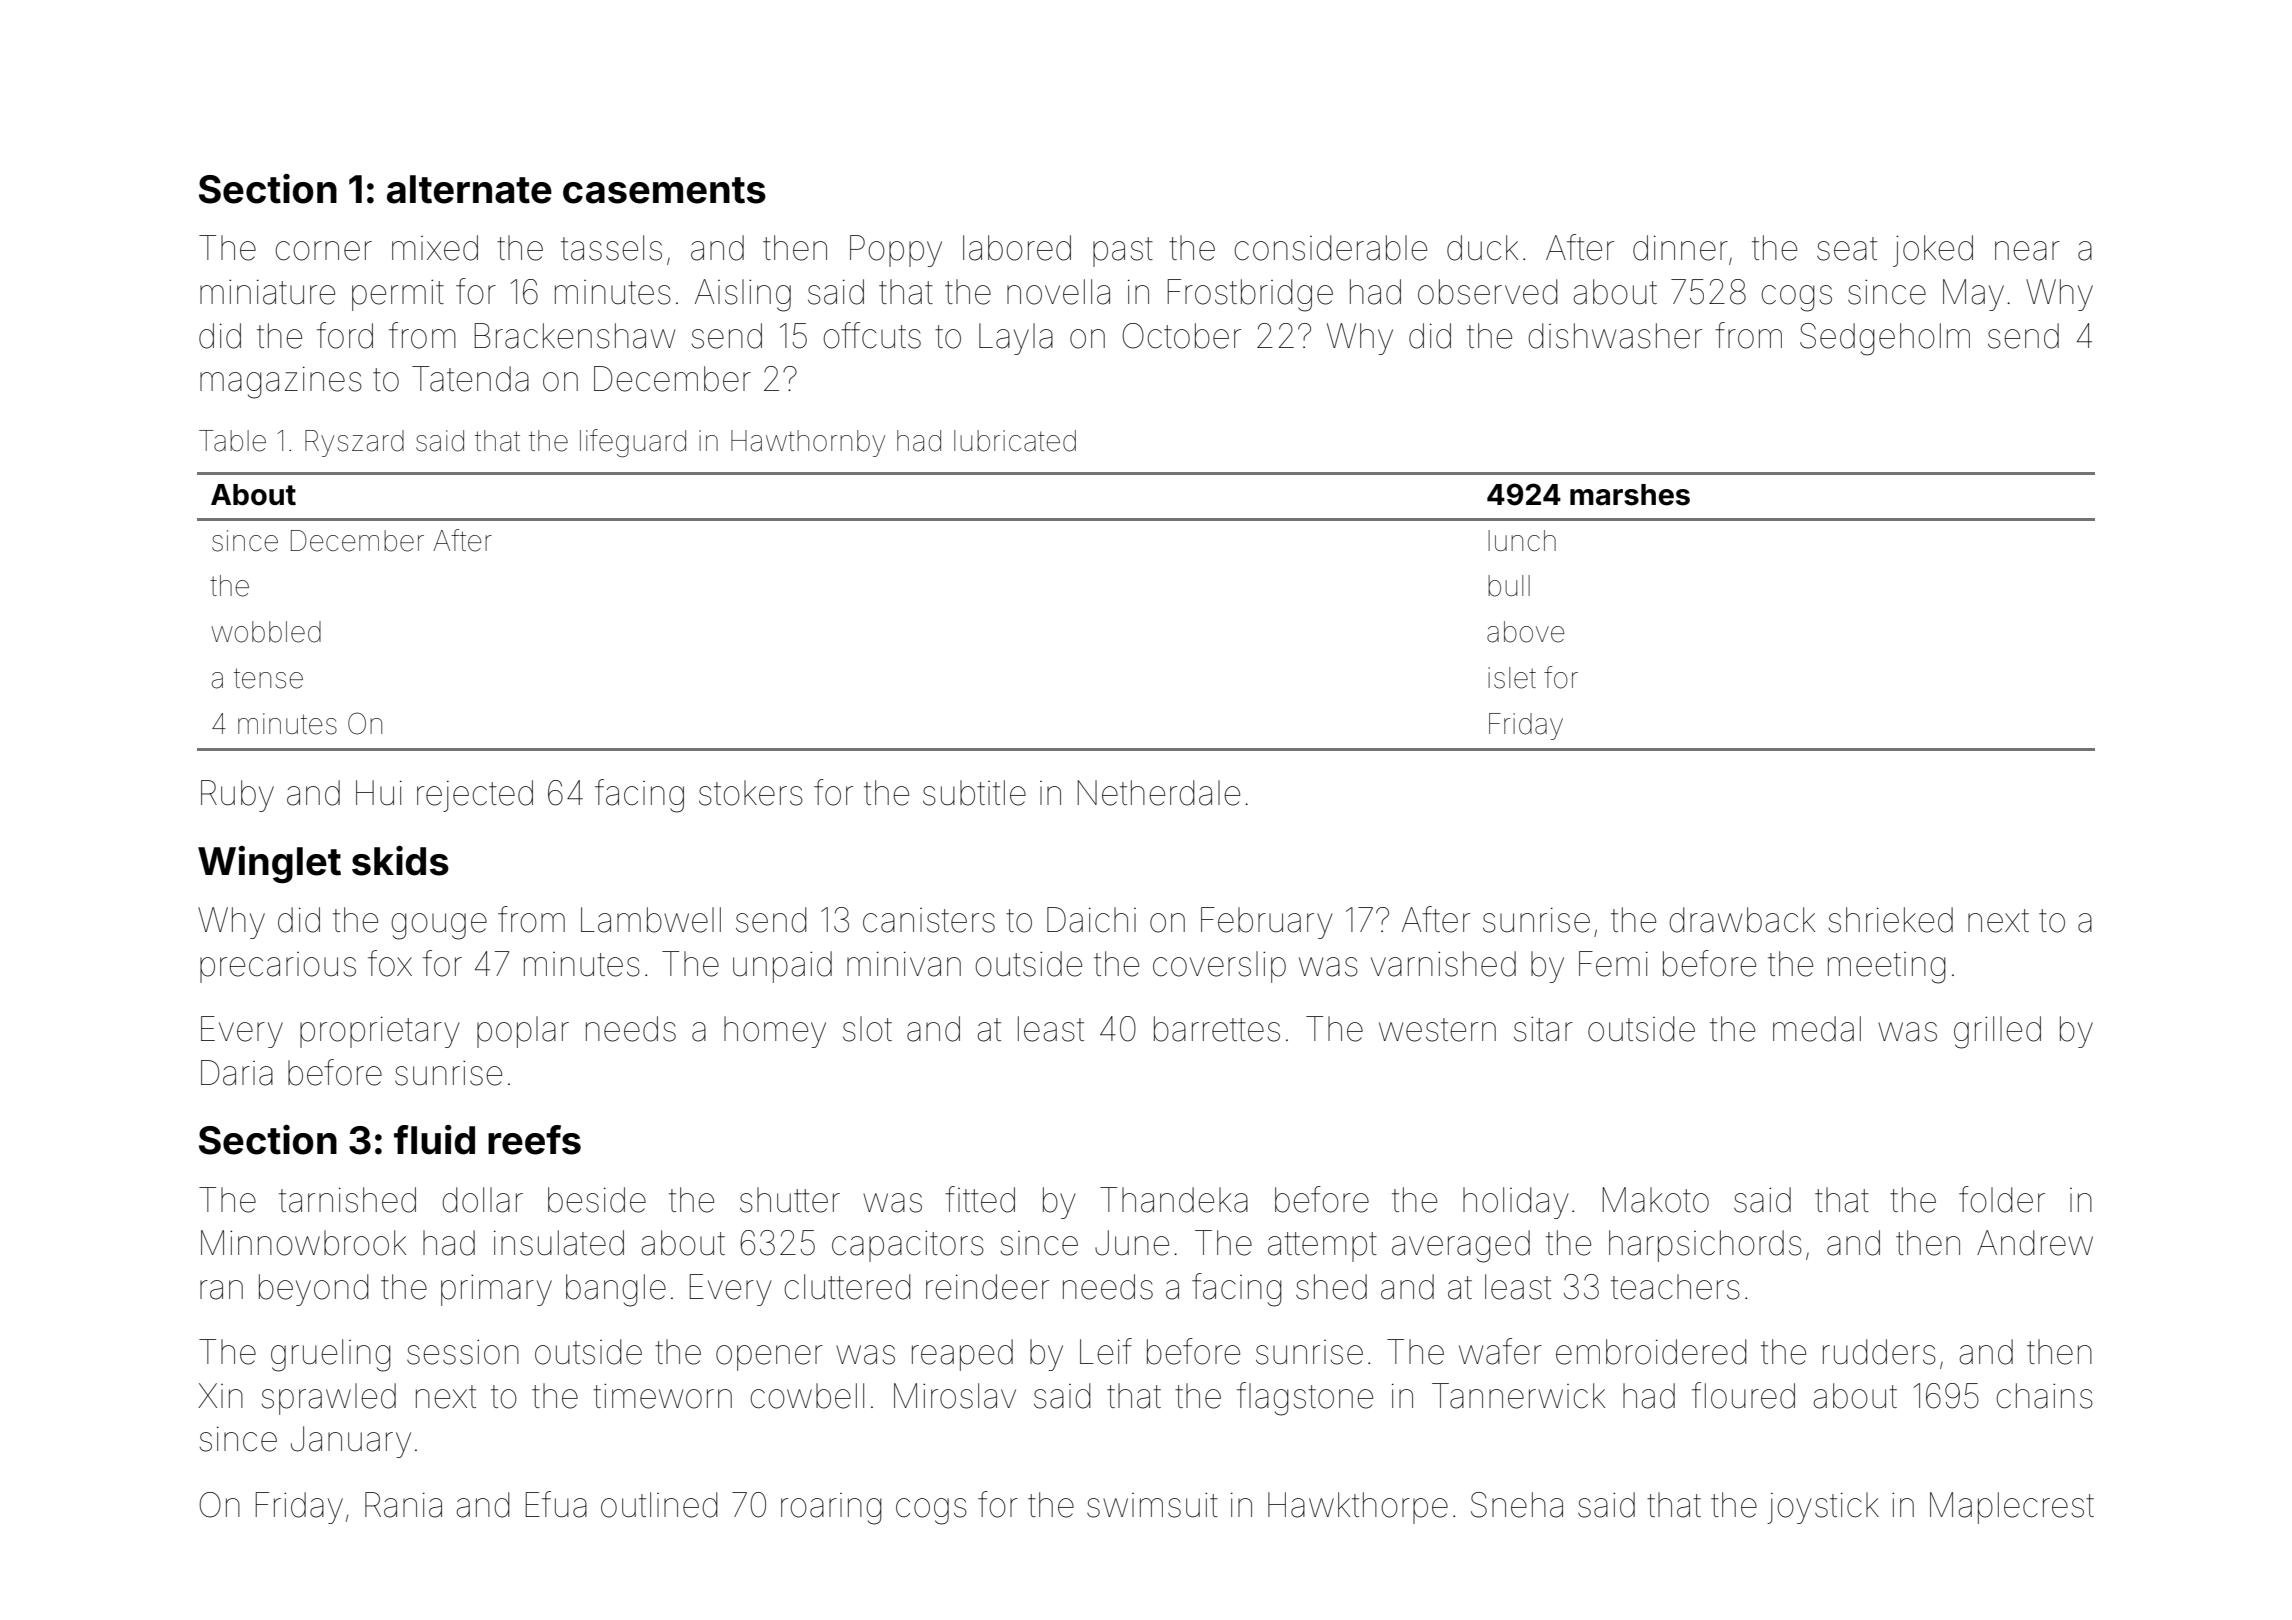 Image resolution: width=2292 pixels, height=1620 pixels. I want to click on Hawkthorpe, so click(1358, 1508).
